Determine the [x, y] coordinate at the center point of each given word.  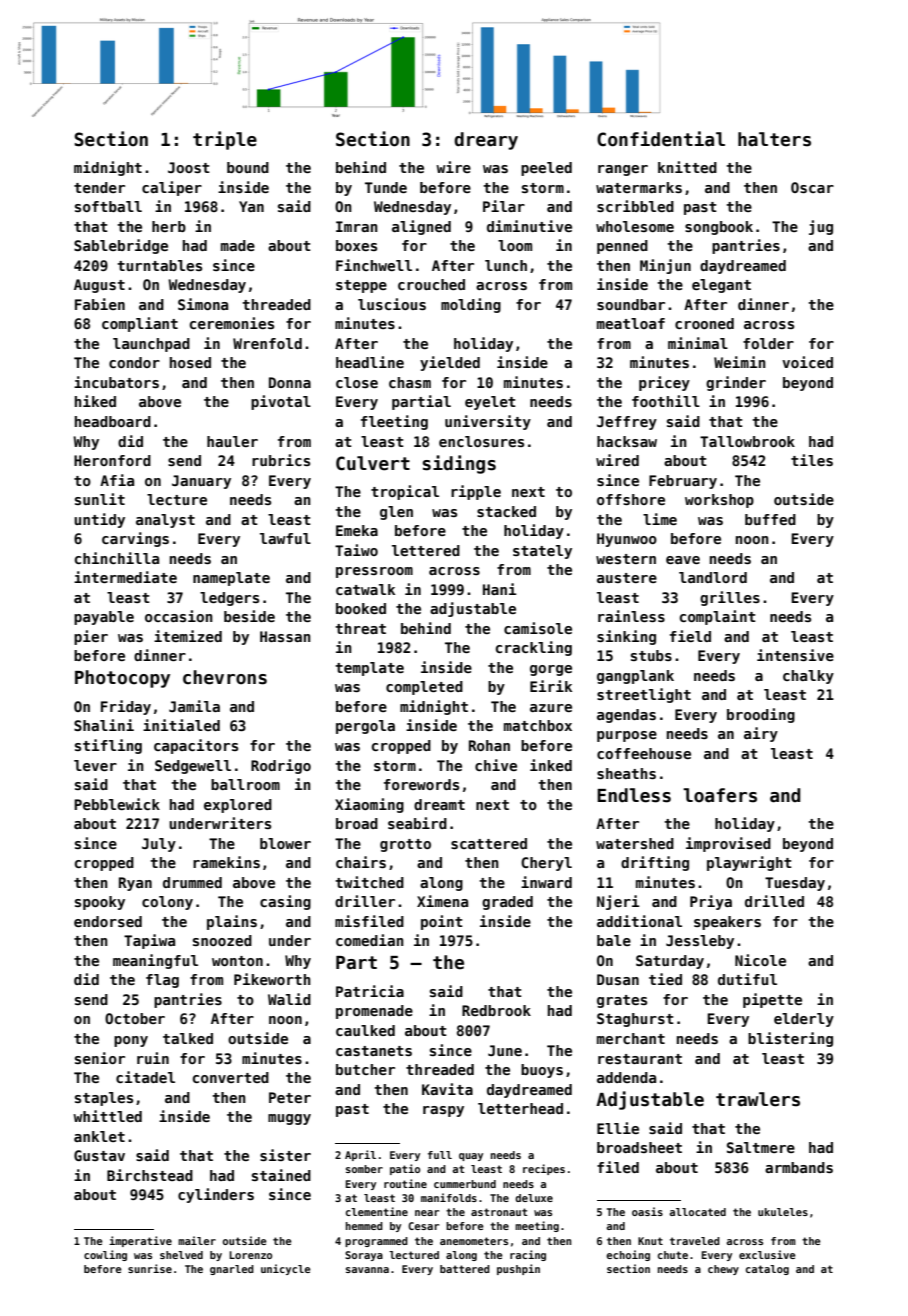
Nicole [760, 960]
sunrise [150, 1268]
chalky [808, 677]
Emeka [357, 530]
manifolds [449, 1197]
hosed [190, 362]
